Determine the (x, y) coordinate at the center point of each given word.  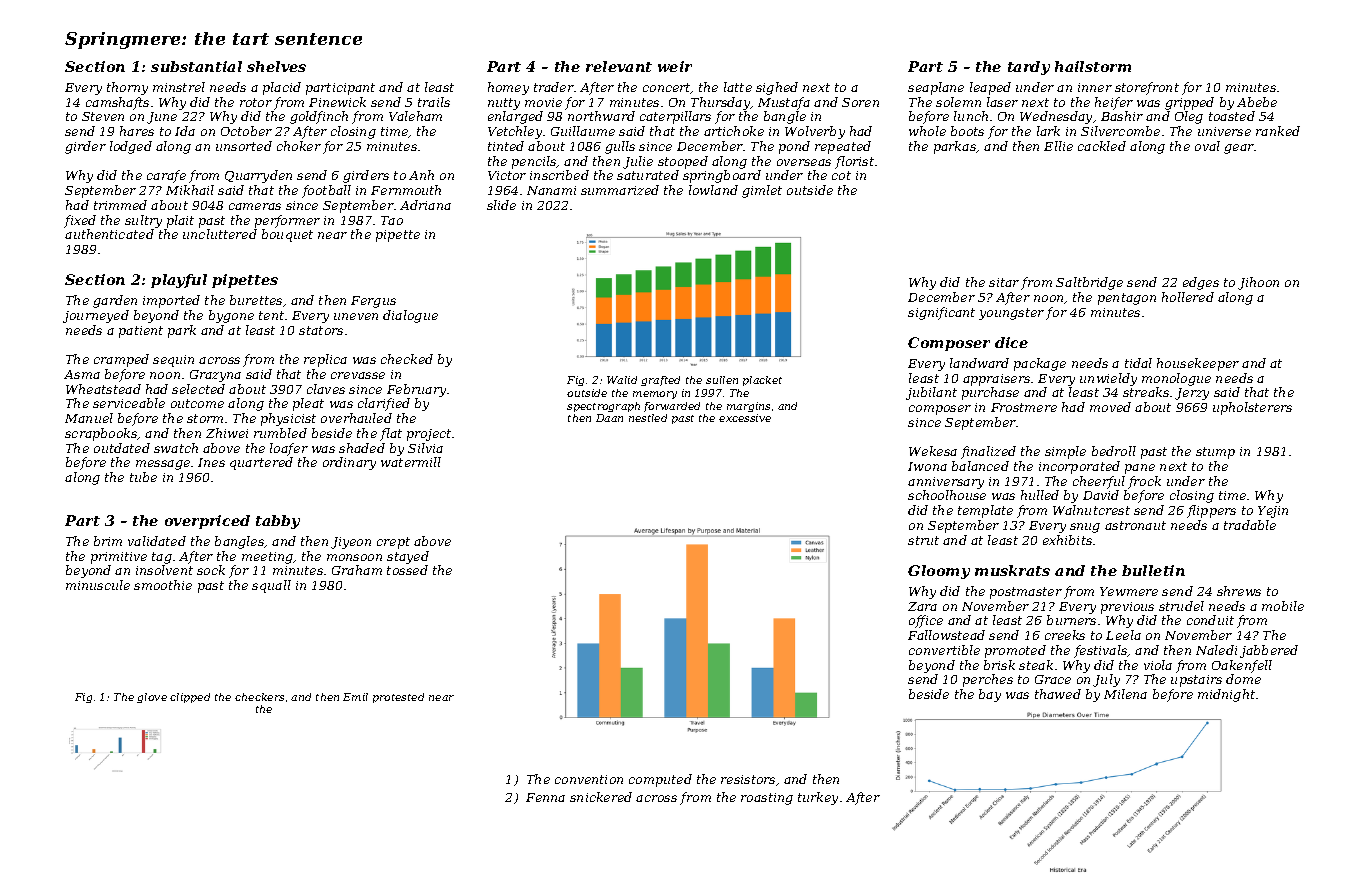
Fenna (545, 797)
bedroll (1114, 451)
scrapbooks (101, 434)
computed (660, 780)
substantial (196, 66)
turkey (818, 798)
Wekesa (933, 451)
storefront (1147, 88)
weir (675, 66)
